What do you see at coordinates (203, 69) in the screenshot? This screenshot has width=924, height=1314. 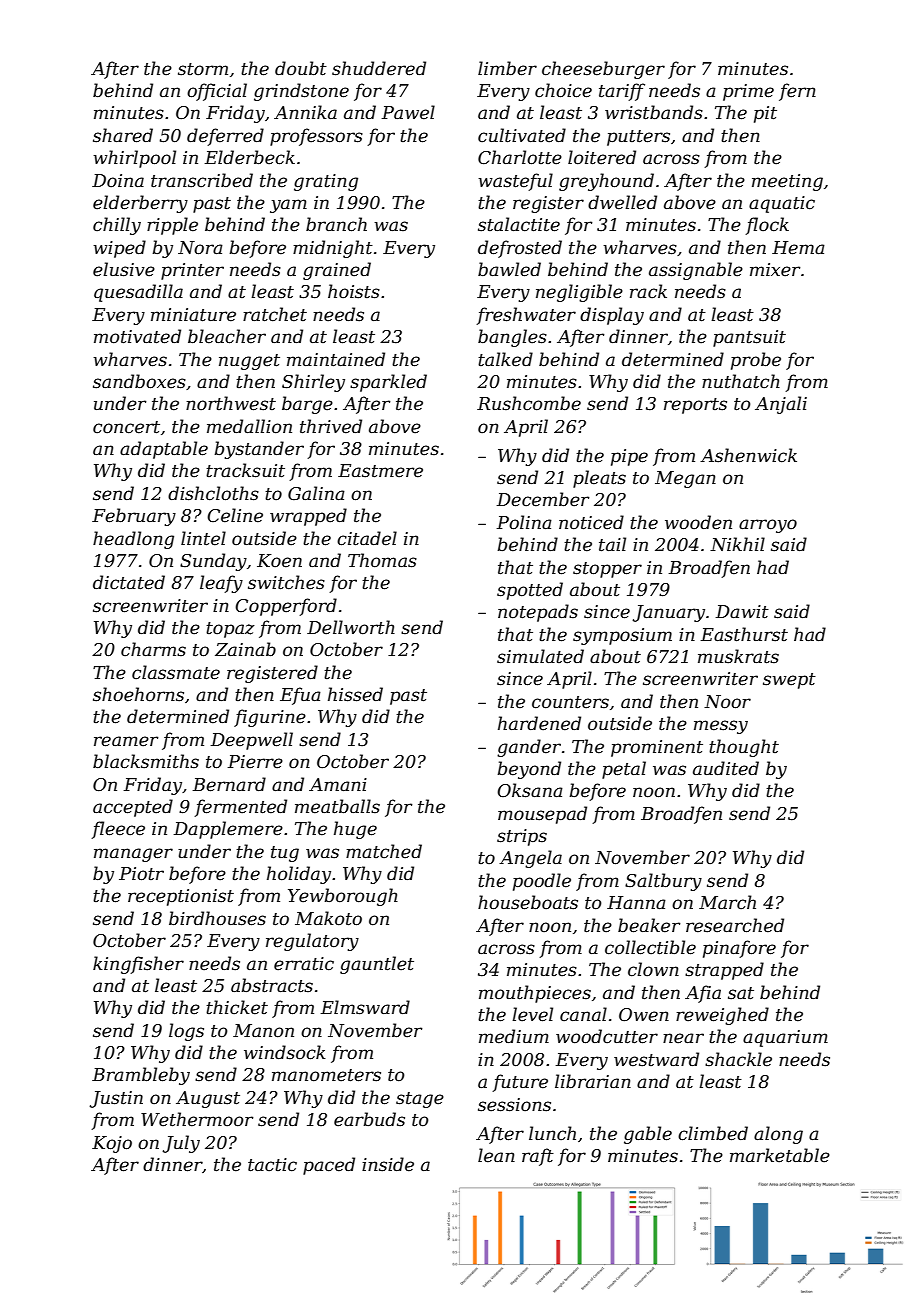 I see `storm` at bounding box center [203, 69].
